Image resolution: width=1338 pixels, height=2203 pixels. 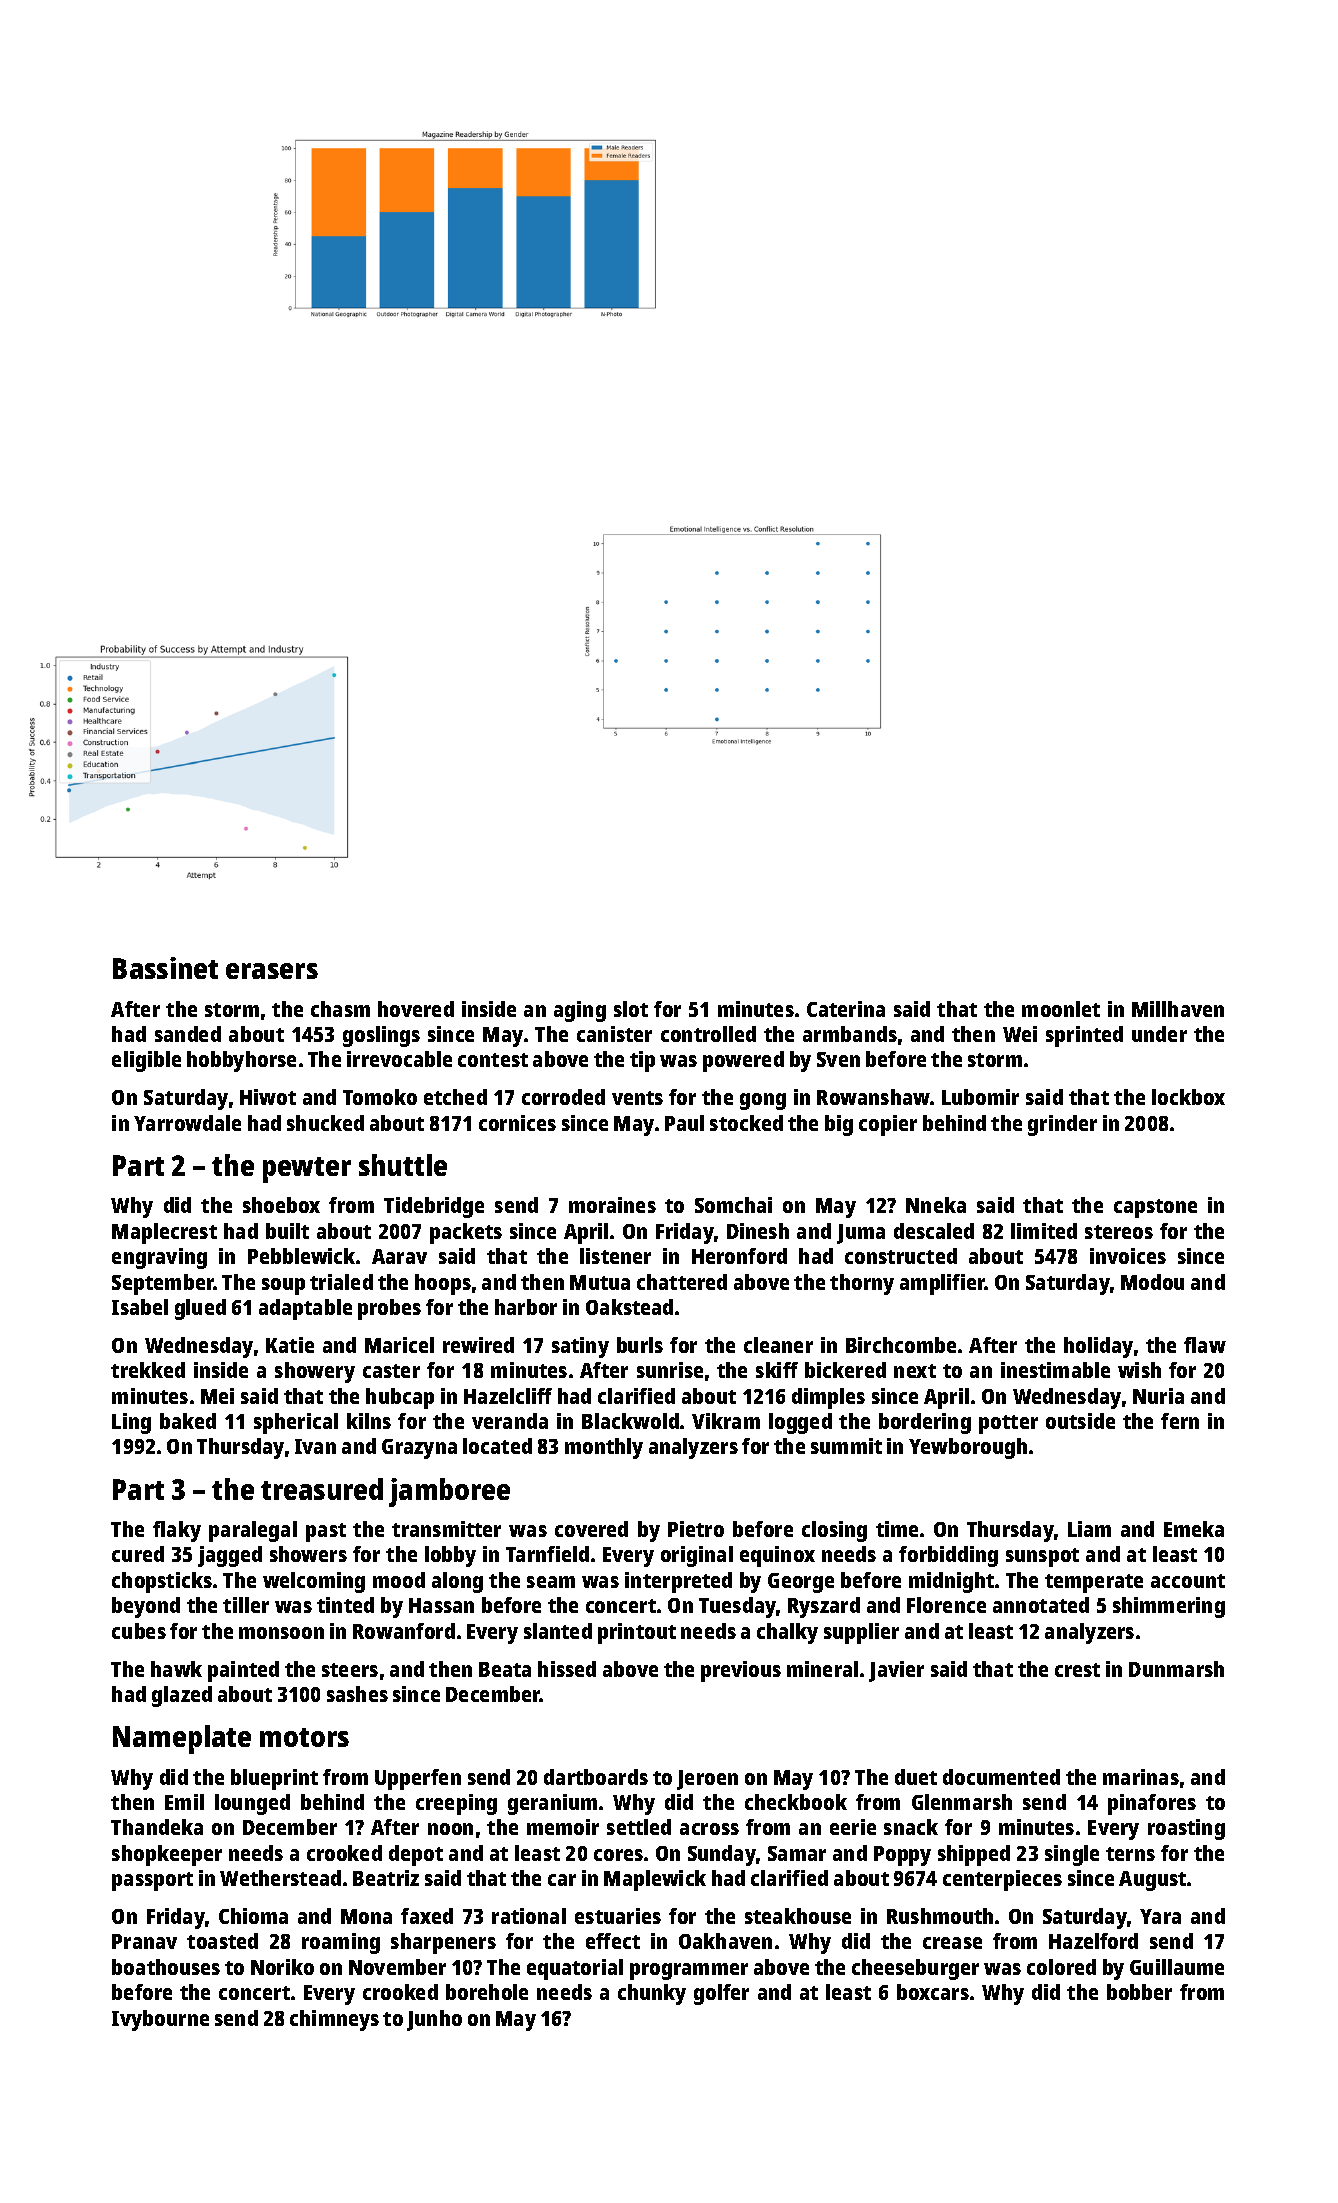 What do you see at coordinates (678, 1582) in the image?
I see `interpreted` at bounding box center [678, 1582].
